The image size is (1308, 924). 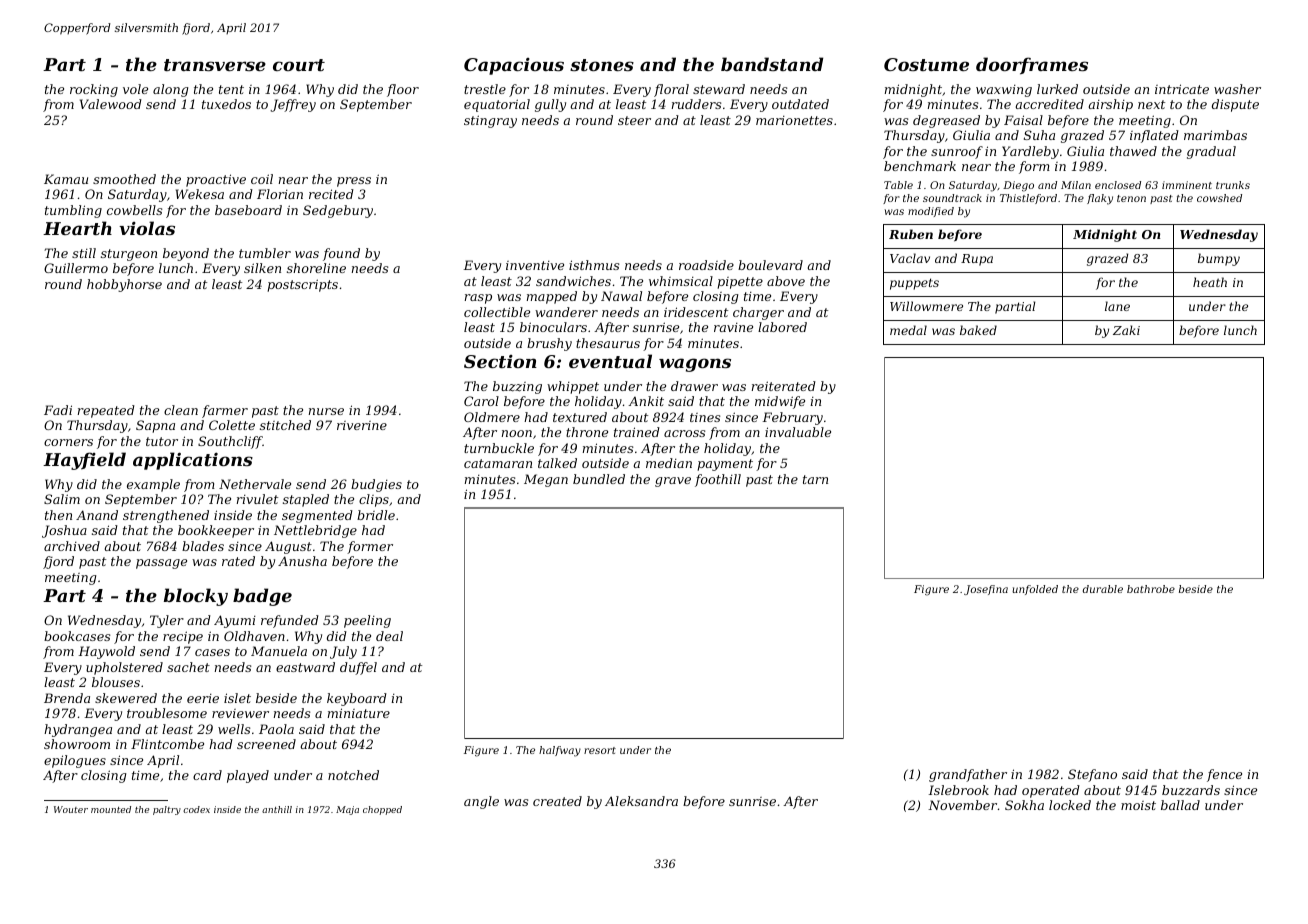 What do you see at coordinates (931, 212) in the page?
I see `modified` at bounding box center [931, 212].
